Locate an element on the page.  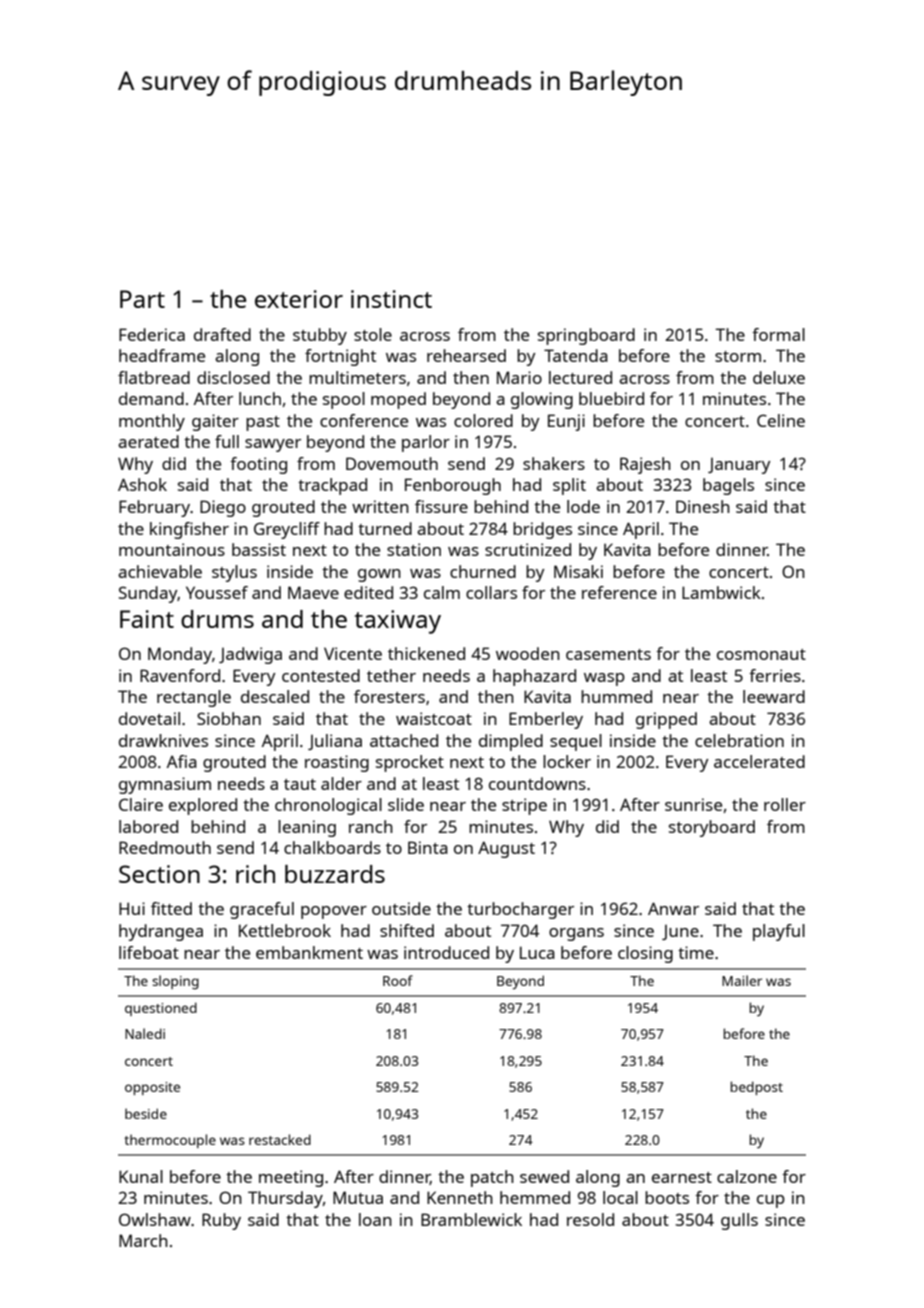
leeward is located at coordinates (774, 696).
